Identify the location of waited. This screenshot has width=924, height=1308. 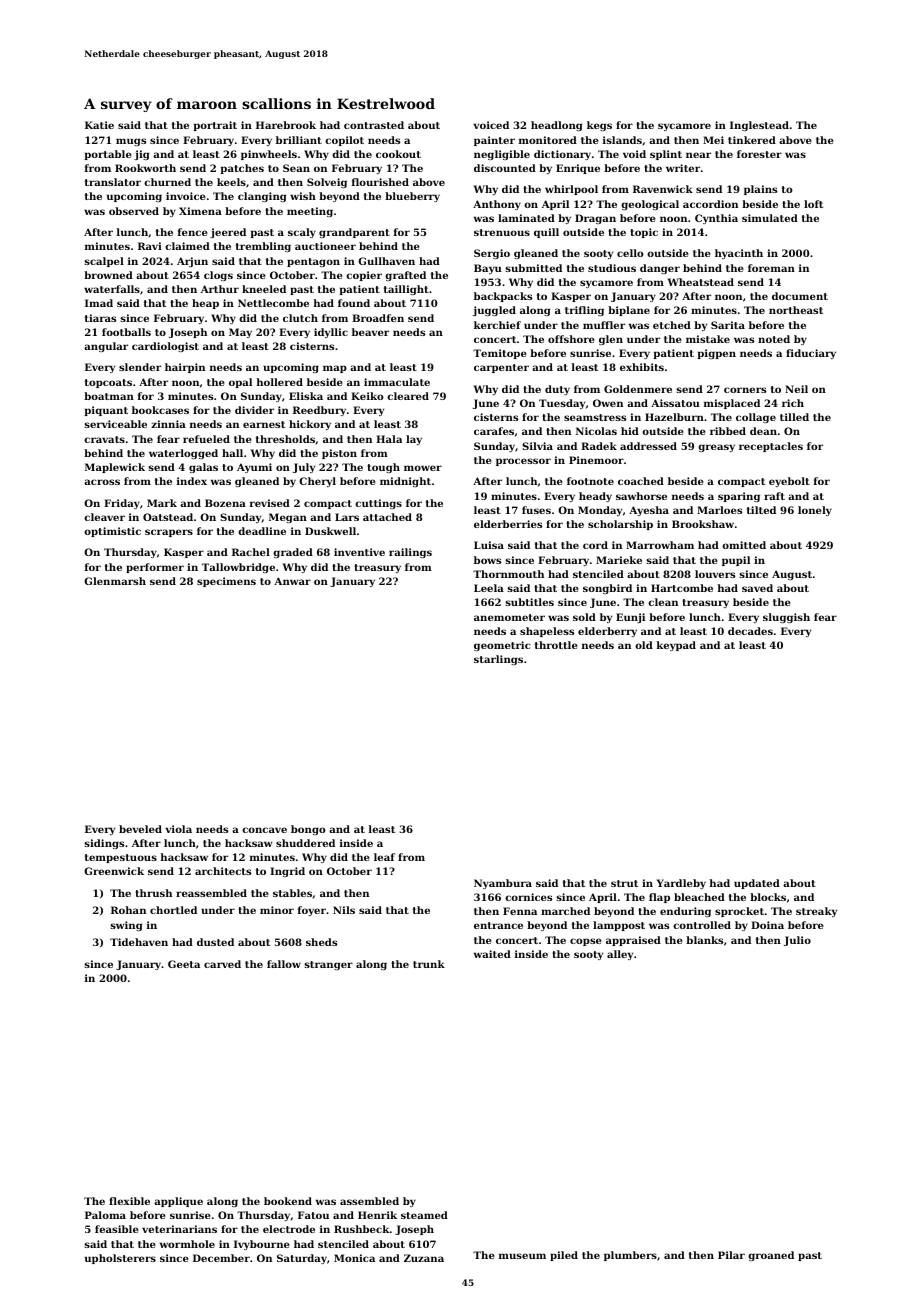
(492, 954).
